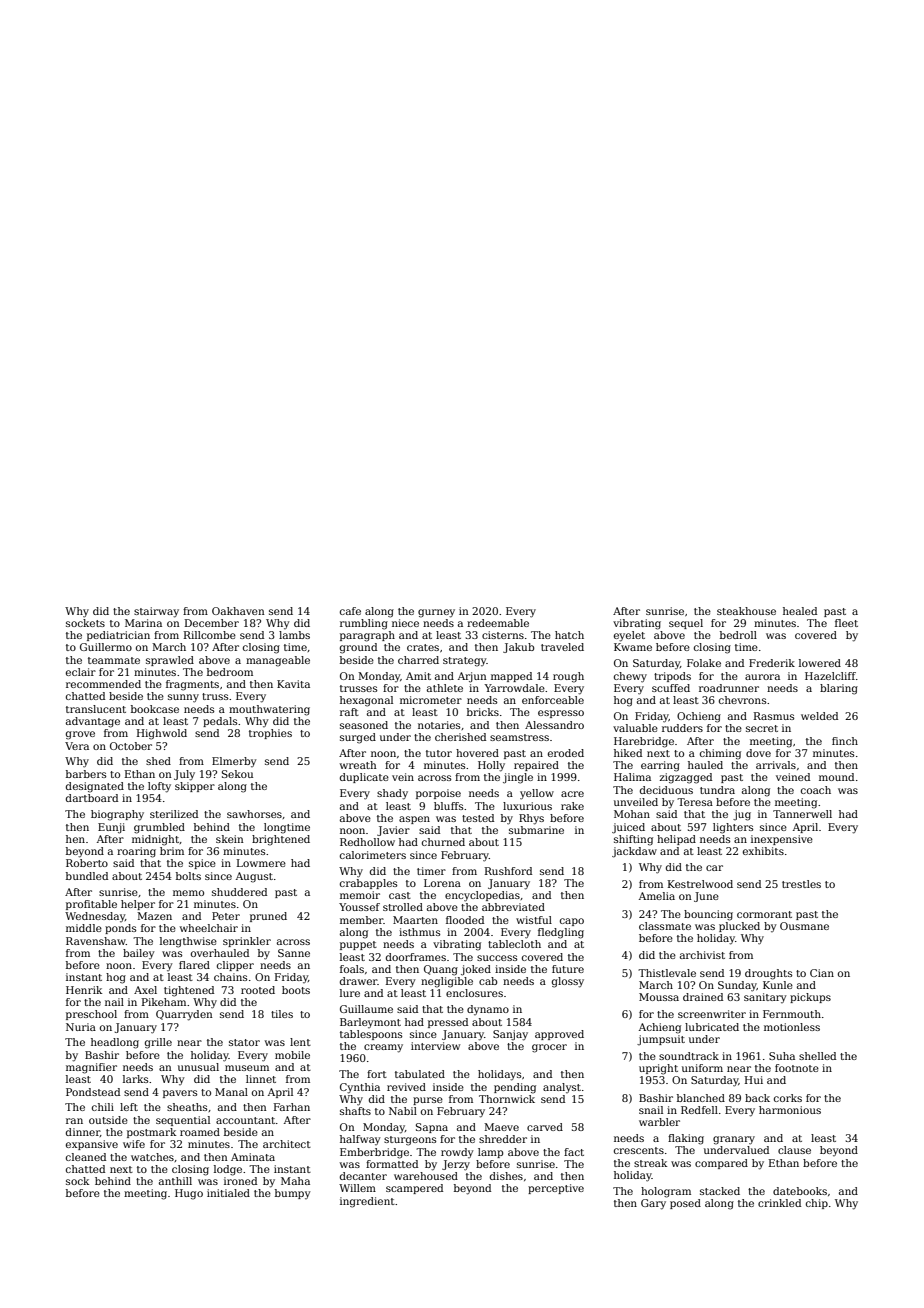 This screenshot has height=1308, width=924. What do you see at coordinates (746, 611) in the screenshot?
I see `steakhouse` at bounding box center [746, 611].
